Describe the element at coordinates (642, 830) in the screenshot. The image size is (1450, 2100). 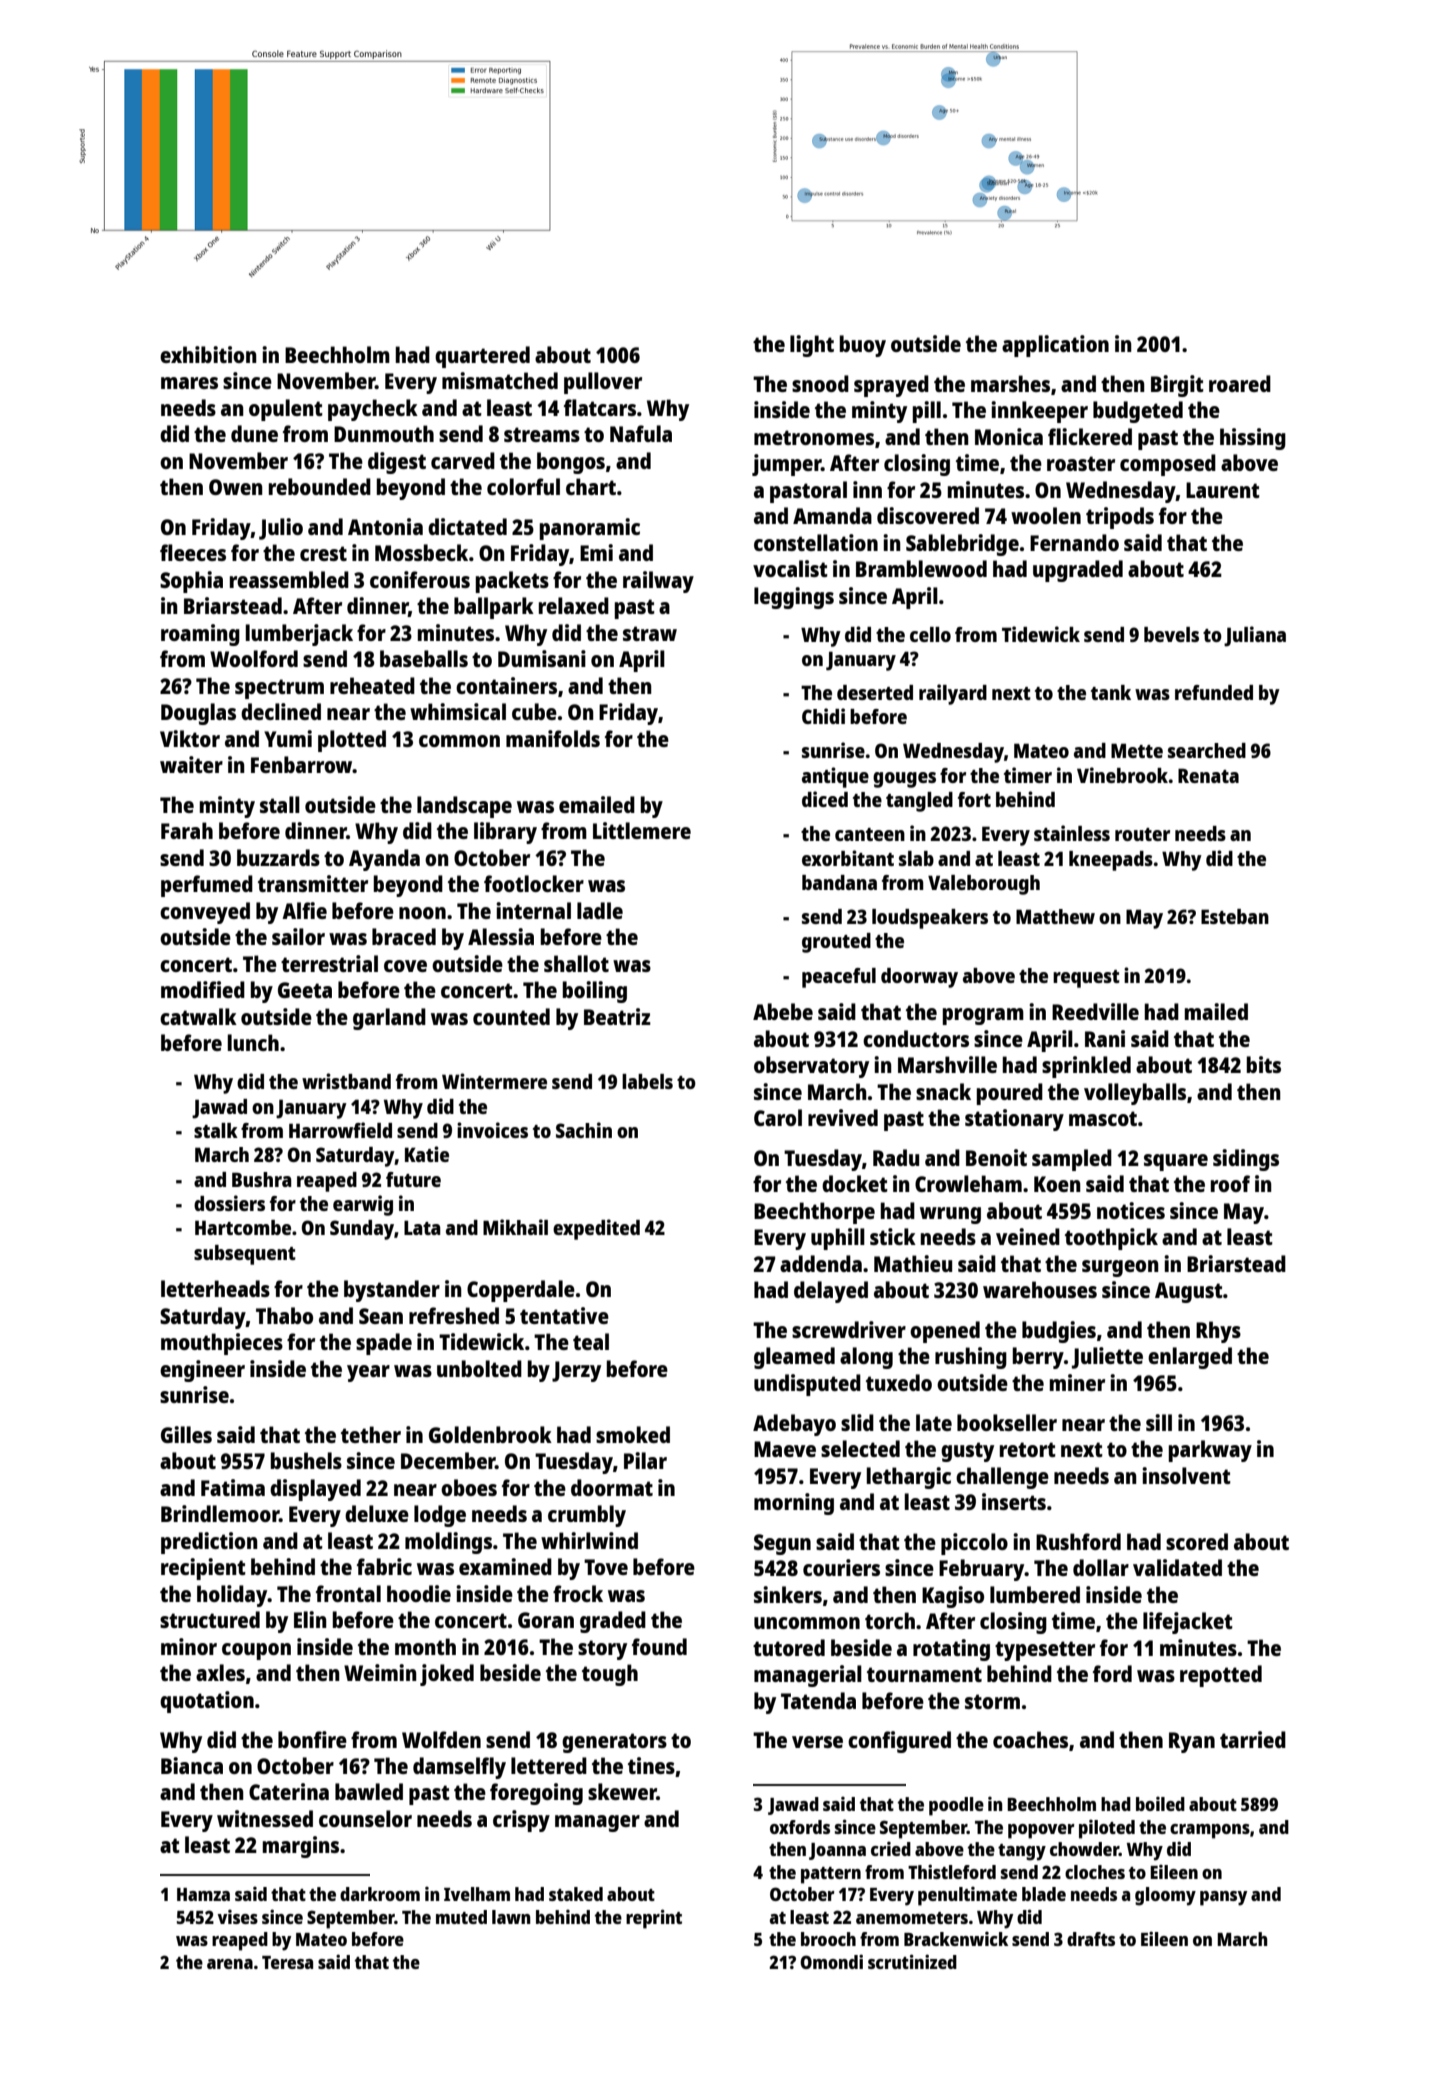
I see `Littlemere` at that location.
